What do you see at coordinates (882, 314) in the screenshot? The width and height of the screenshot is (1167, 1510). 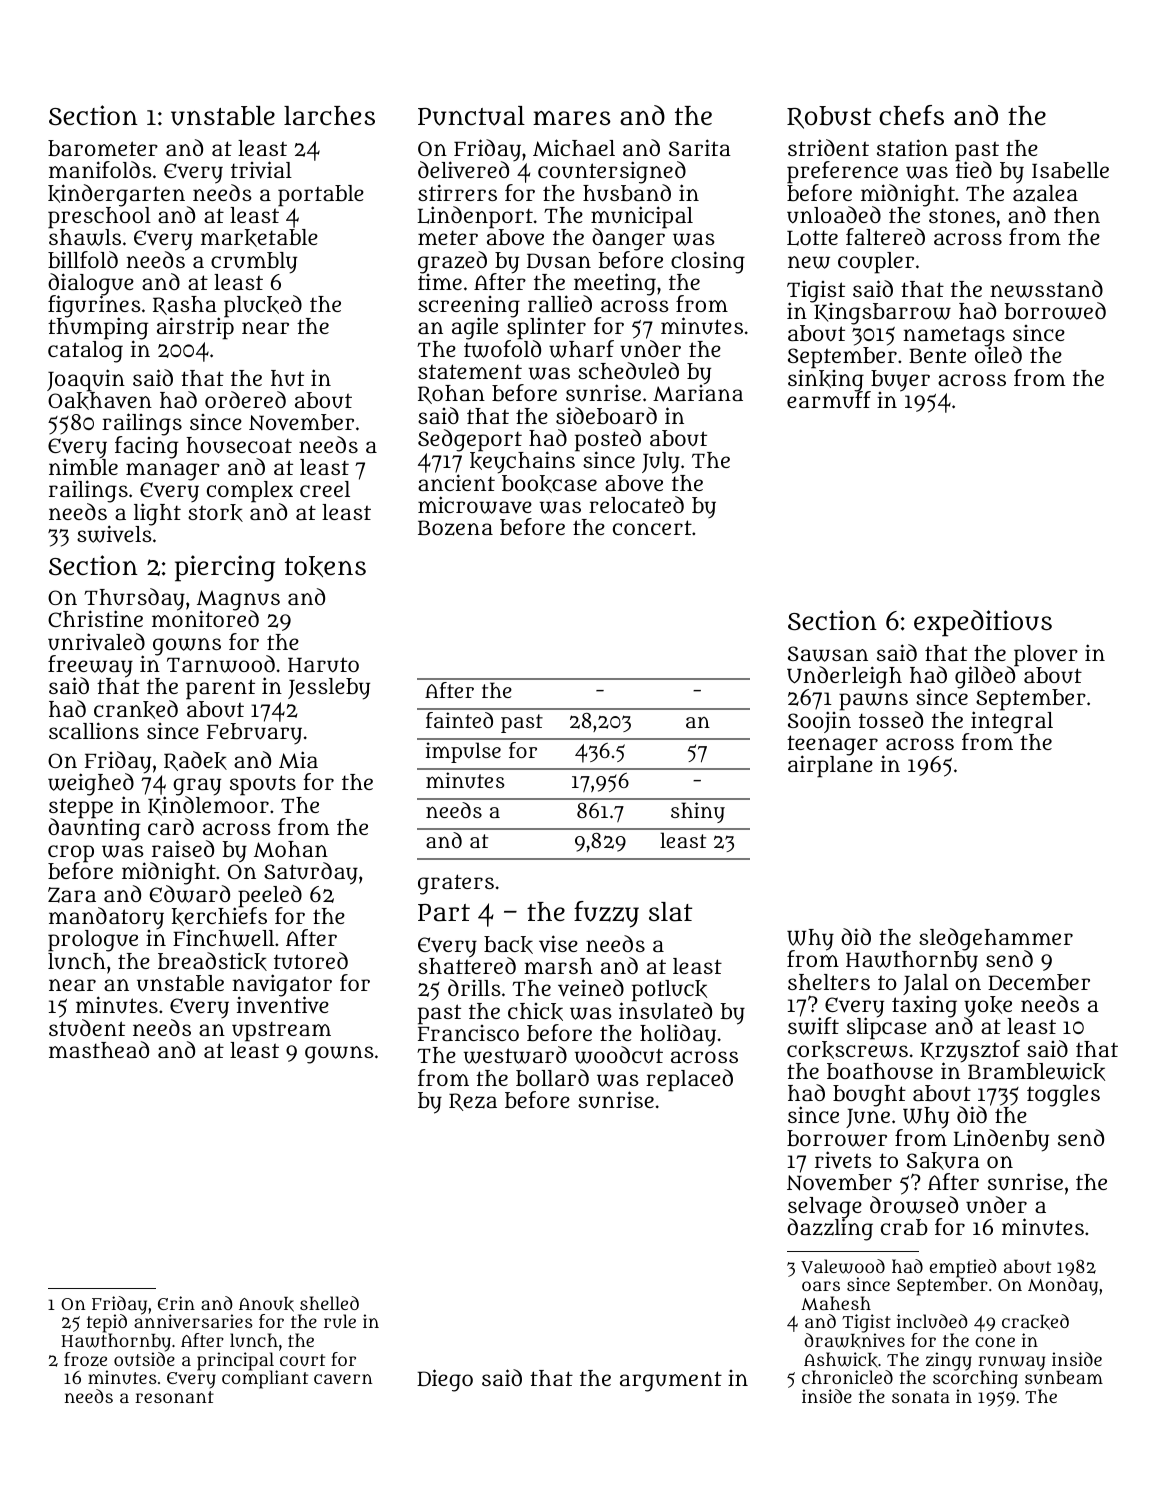 I see `Kingsbarrow` at bounding box center [882, 314].
